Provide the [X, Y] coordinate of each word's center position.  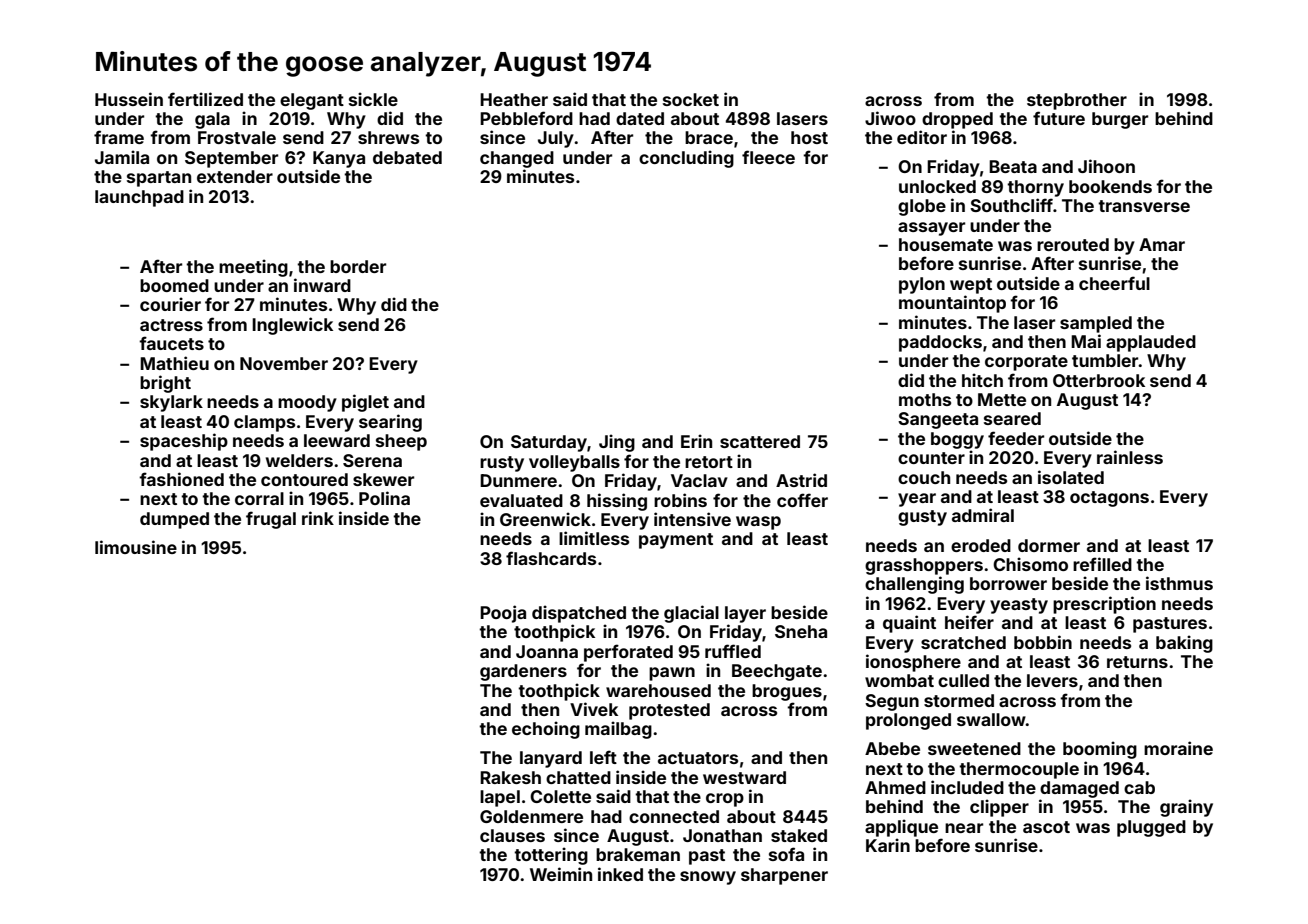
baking [1184, 644]
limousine [136, 547]
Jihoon [1106, 166]
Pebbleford [526, 118]
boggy [957, 440]
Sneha [801, 631]
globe [922, 207]
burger [1120, 120]
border [358, 266]
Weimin [561, 874]
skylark [171, 403]
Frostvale [237, 137]
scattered [760, 441]
